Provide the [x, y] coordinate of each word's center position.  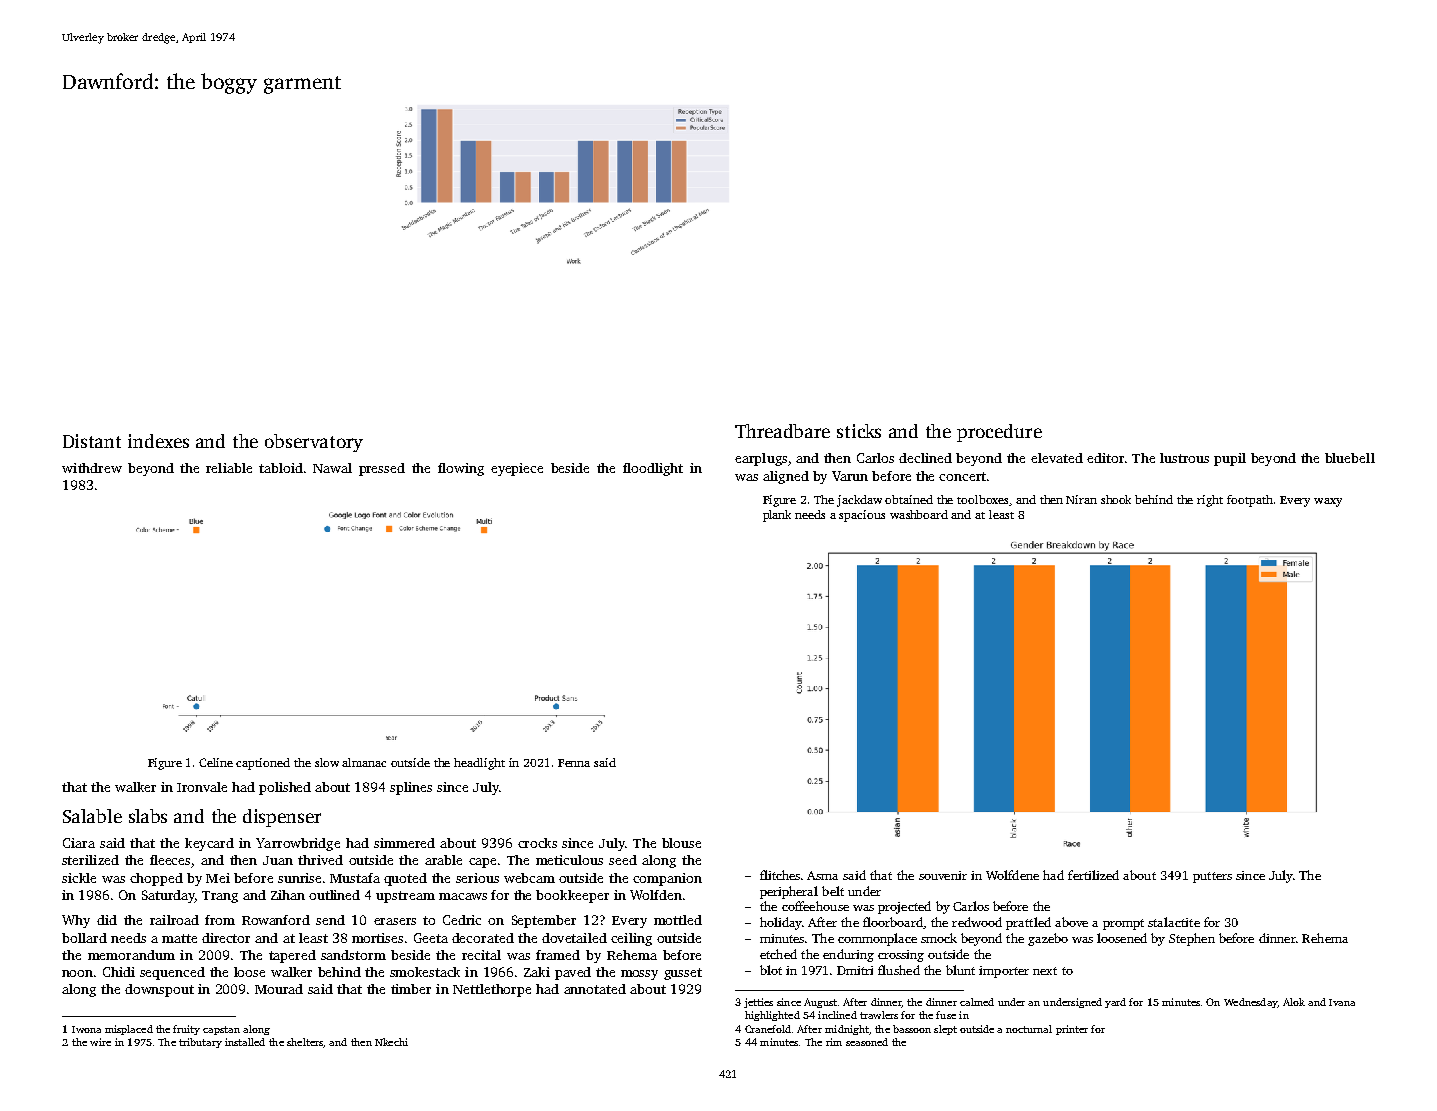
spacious [862, 516]
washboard [919, 514]
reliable [229, 468]
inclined [837, 1015]
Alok [1294, 1002]
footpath [1250, 501]
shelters [305, 1043]
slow [327, 762]
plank [777, 516]
